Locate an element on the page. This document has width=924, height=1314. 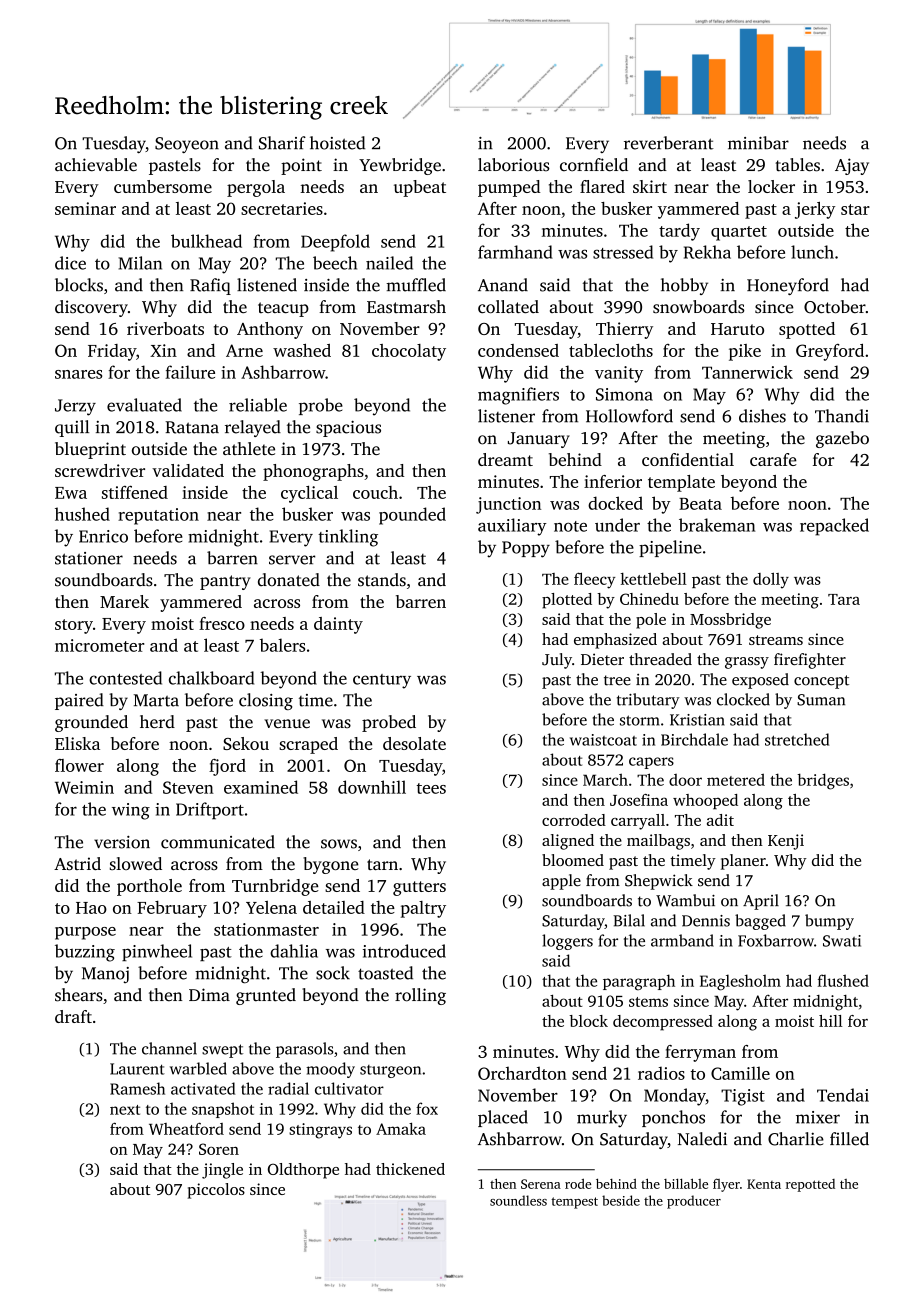
Marek is located at coordinates (124, 601).
